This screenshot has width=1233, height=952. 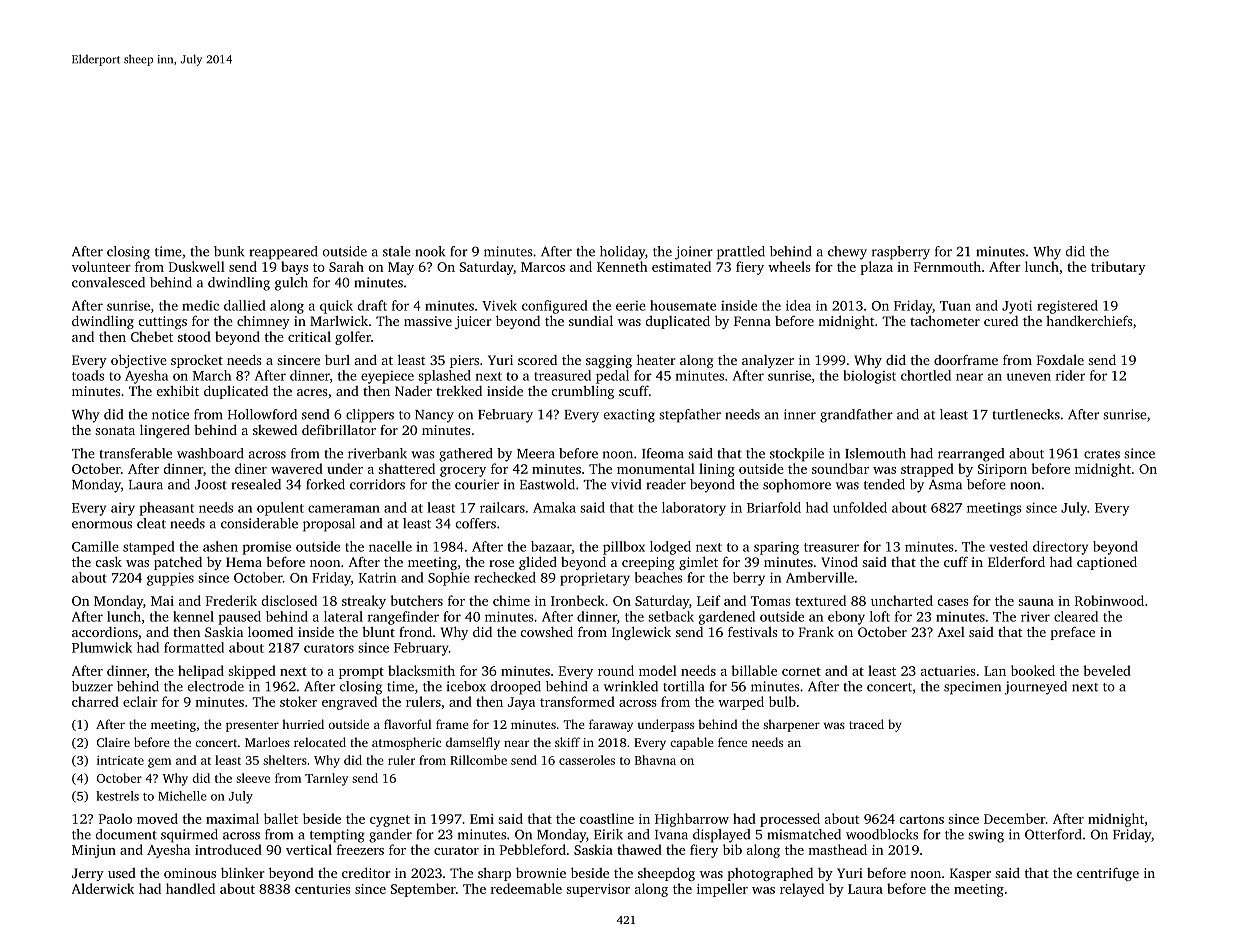 What do you see at coordinates (366, 872) in the screenshot?
I see `creditor` at bounding box center [366, 872].
